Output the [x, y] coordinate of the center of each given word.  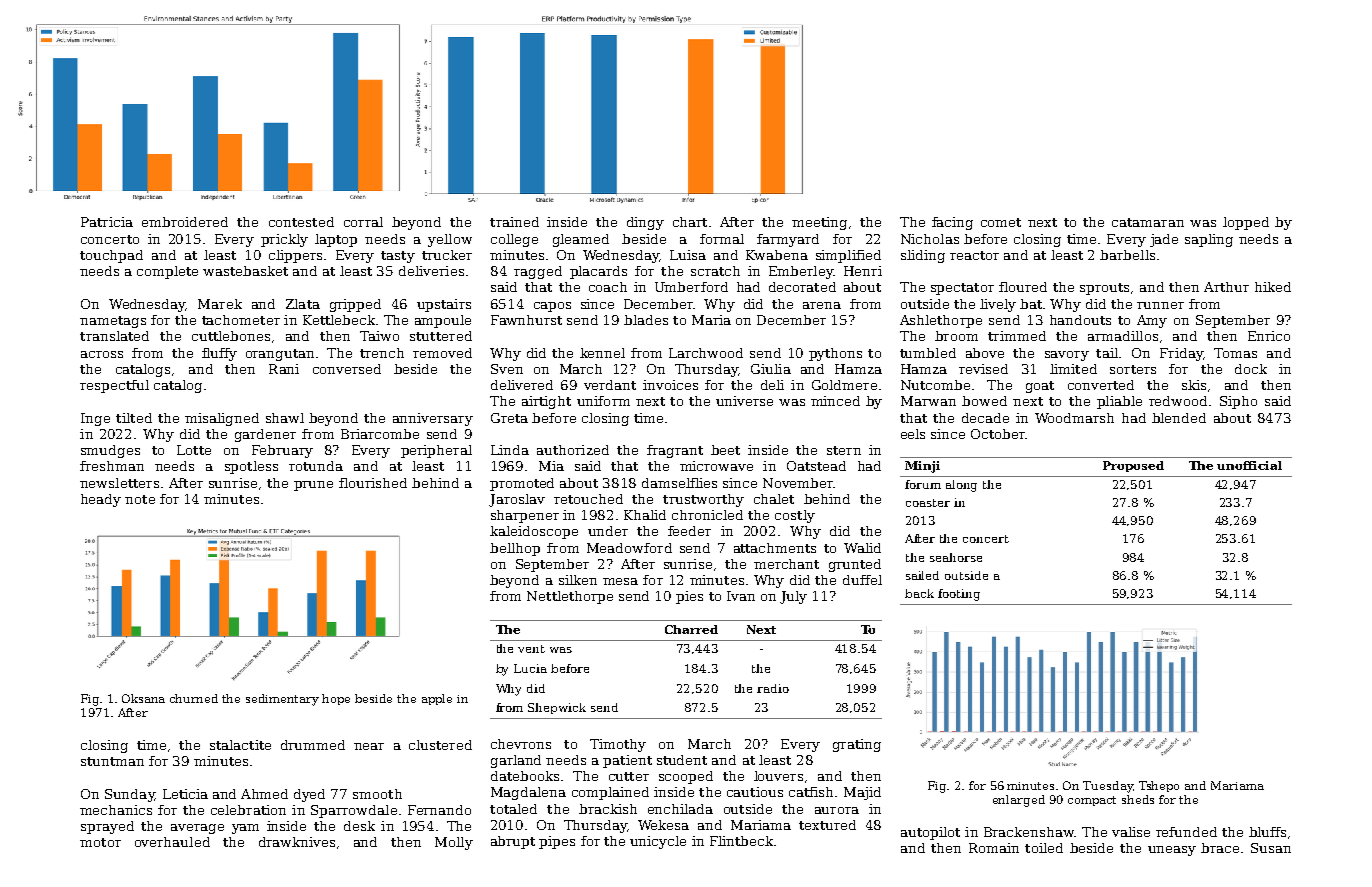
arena [822, 305]
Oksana [143, 698]
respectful [114, 386]
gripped [355, 305]
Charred [691, 629]
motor [100, 842]
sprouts [1104, 289]
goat [1040, 387]
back [919, 593]
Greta [509, 418]
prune [313, 486]
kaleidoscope [534, 532]
